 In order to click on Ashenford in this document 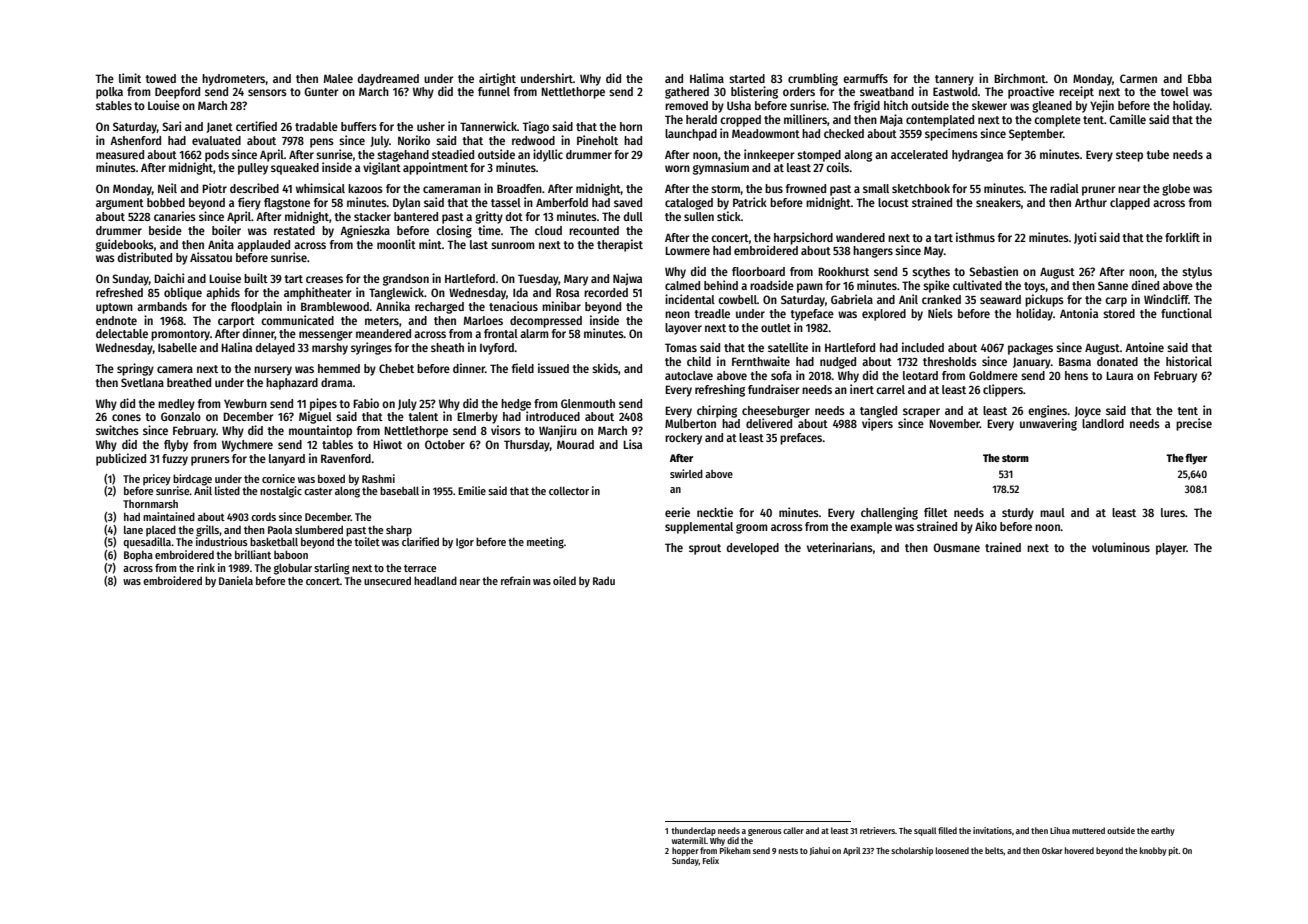, I will do `click(135, 140)`.
